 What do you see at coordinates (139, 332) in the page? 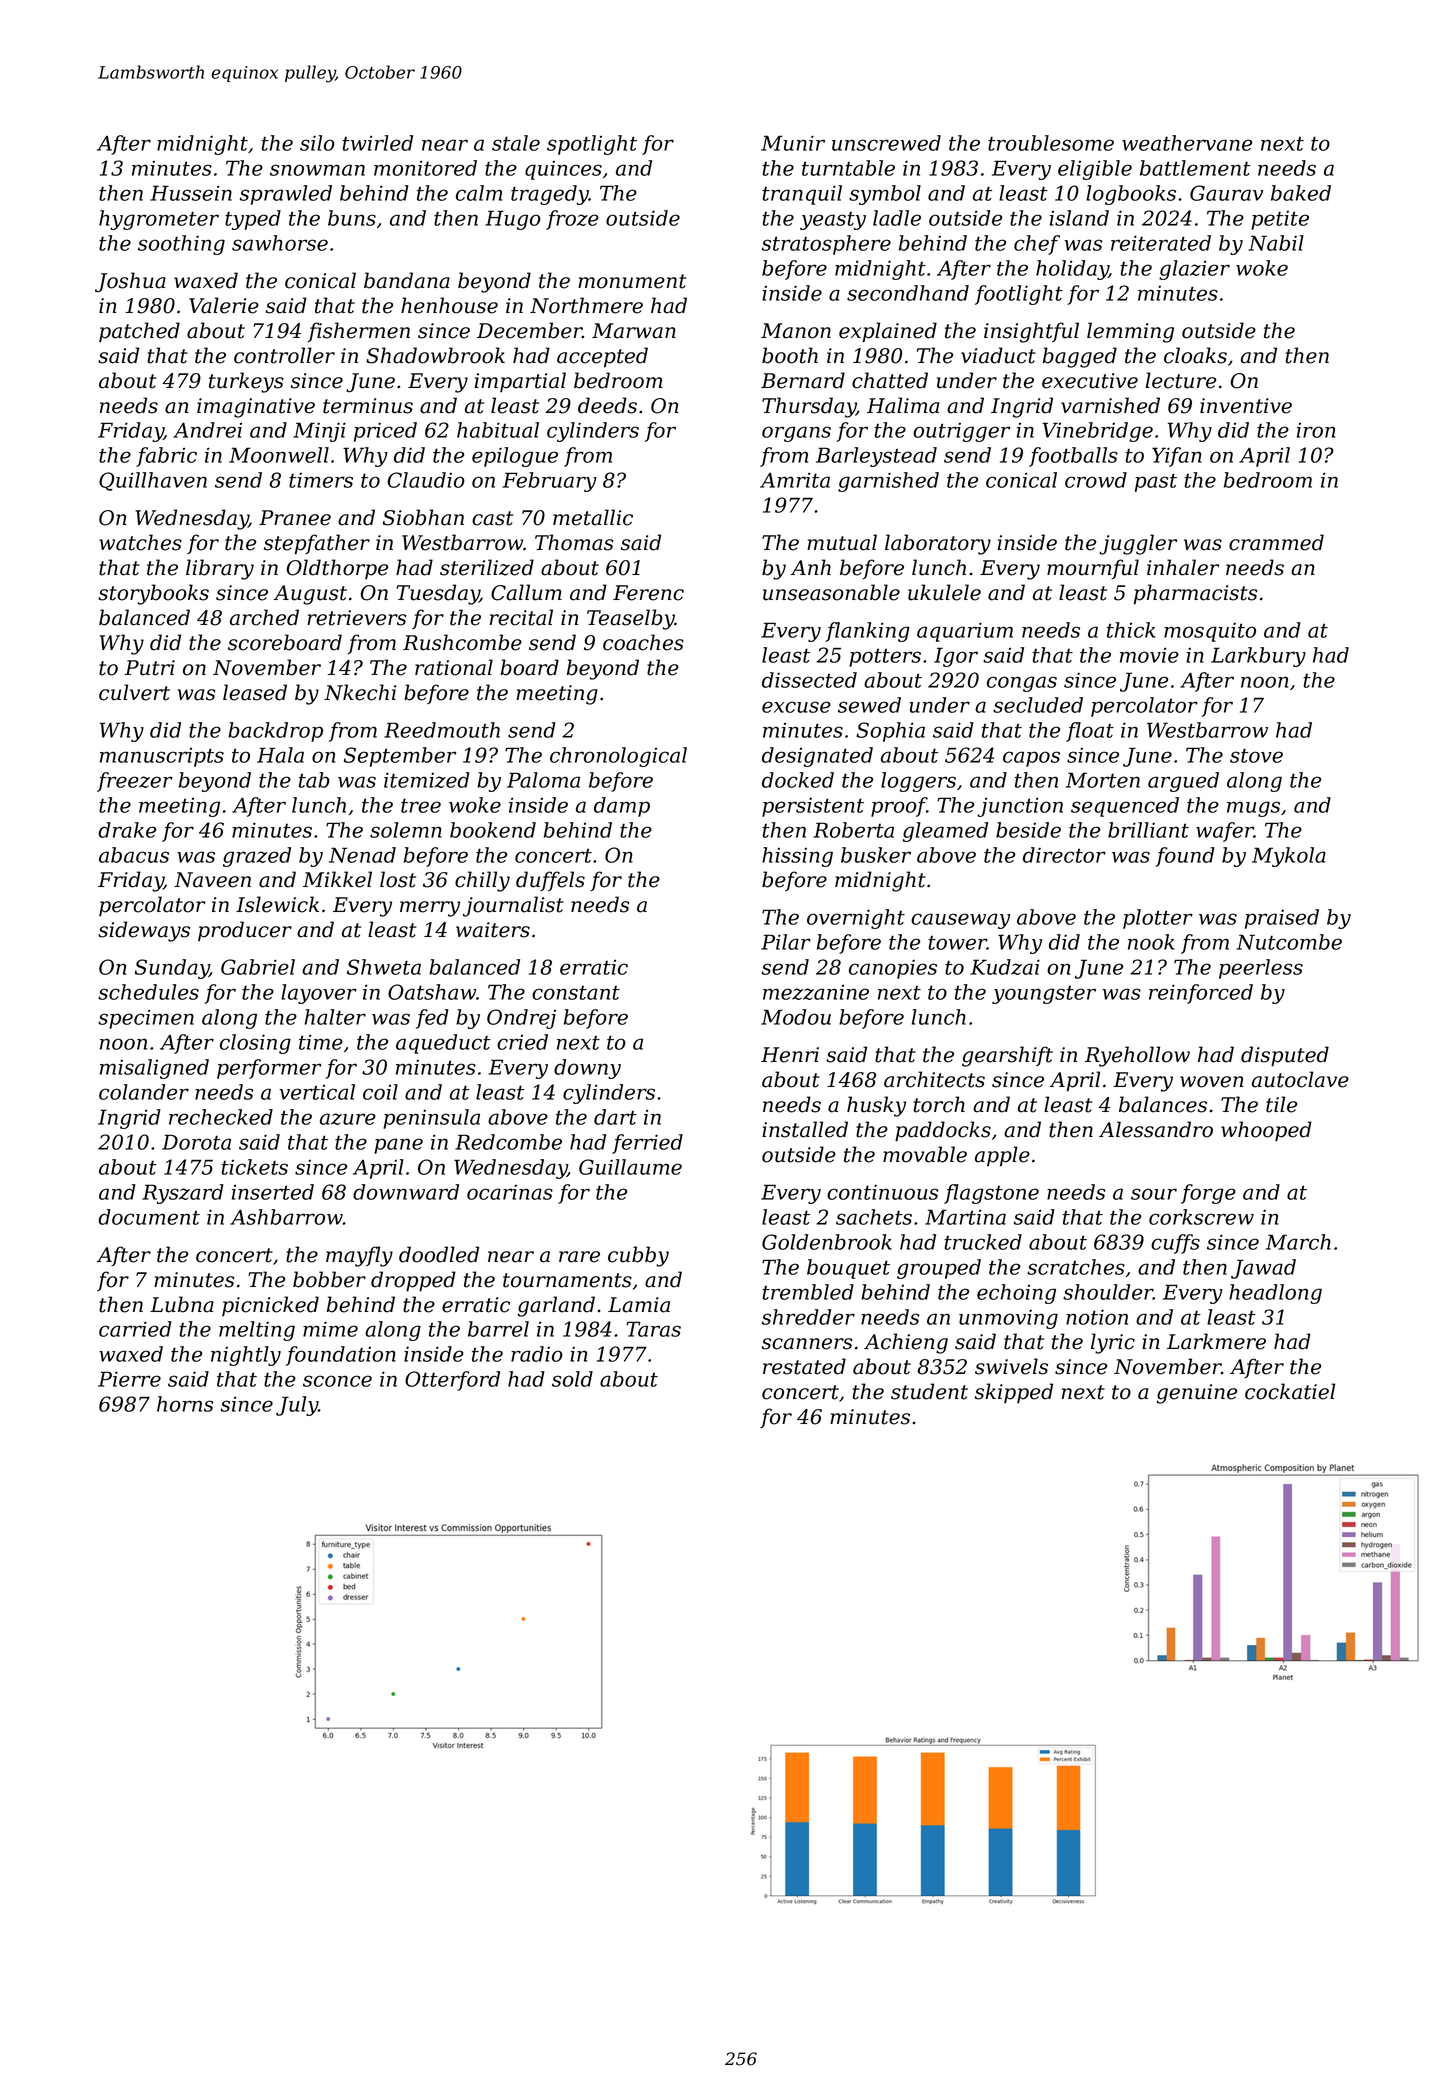
I see `patched` at bounding box center [139, 332].
